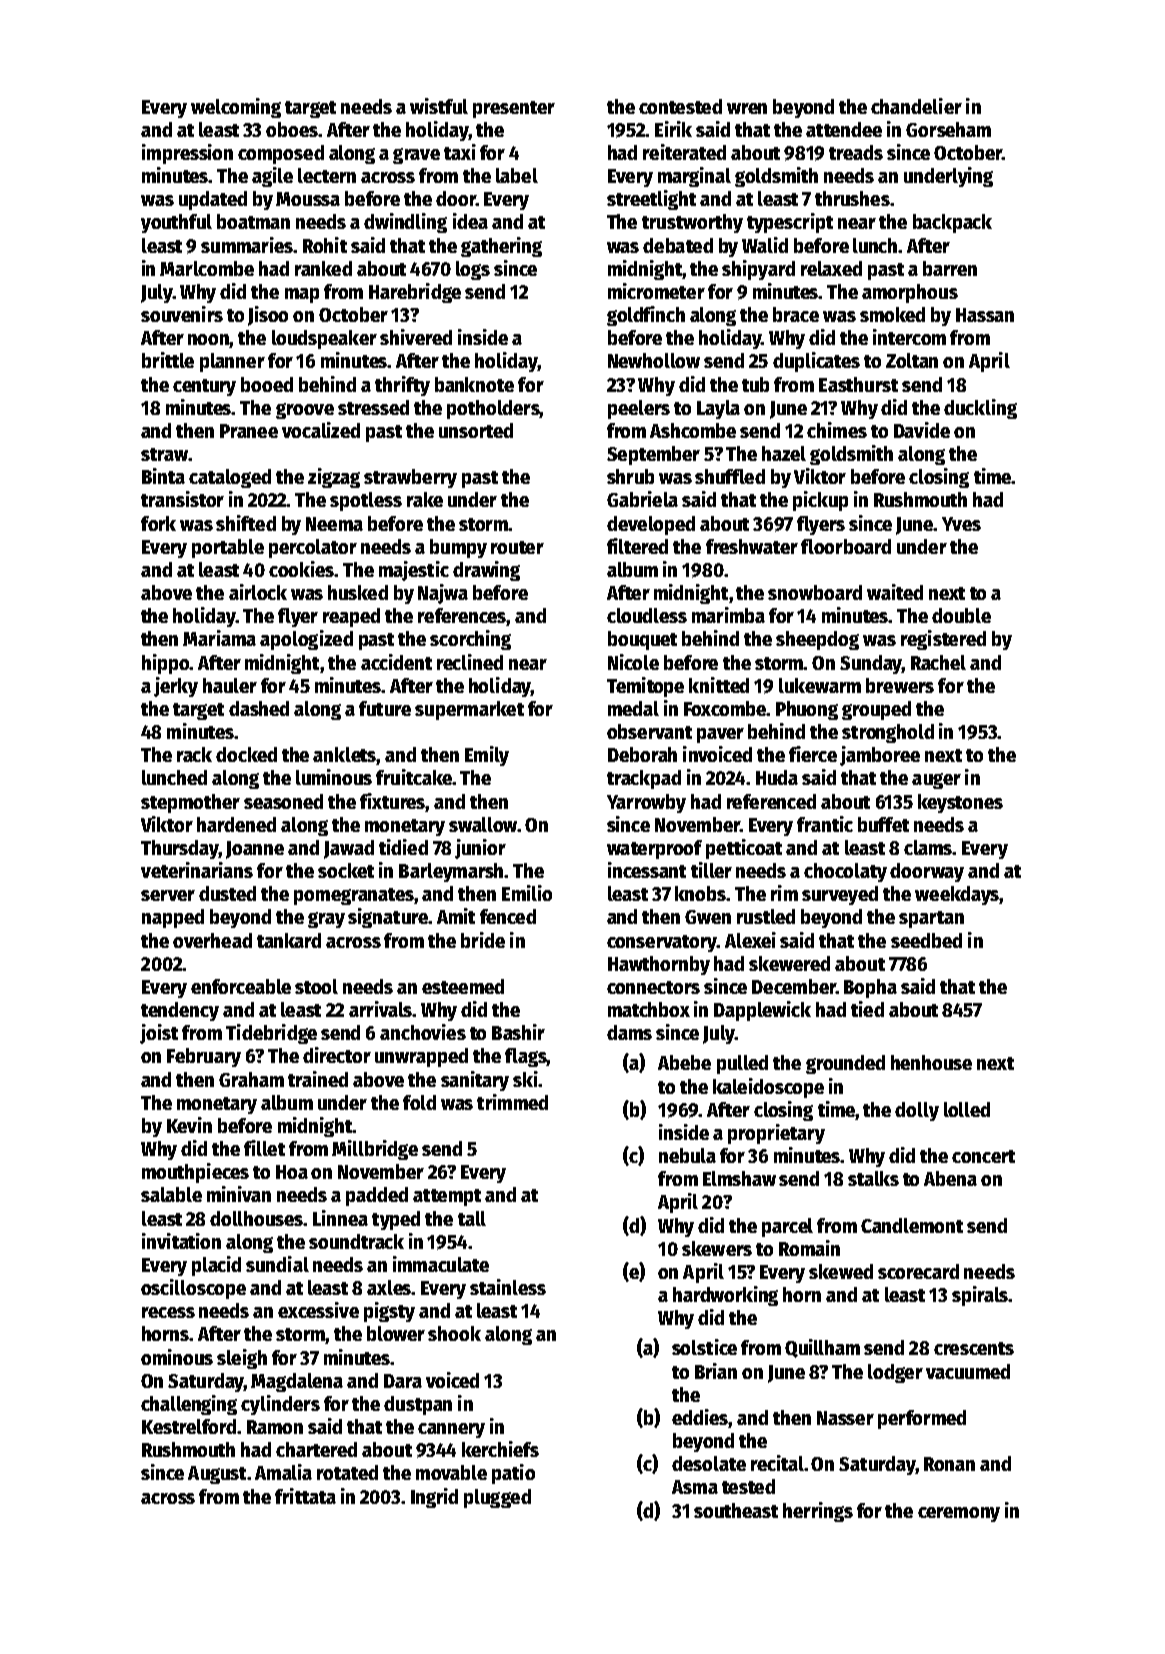 This image has width=1165, height=1654. What do you see at coordinates (747, 108) in the image?
I see `wren` at bounding box center [747, 108].
